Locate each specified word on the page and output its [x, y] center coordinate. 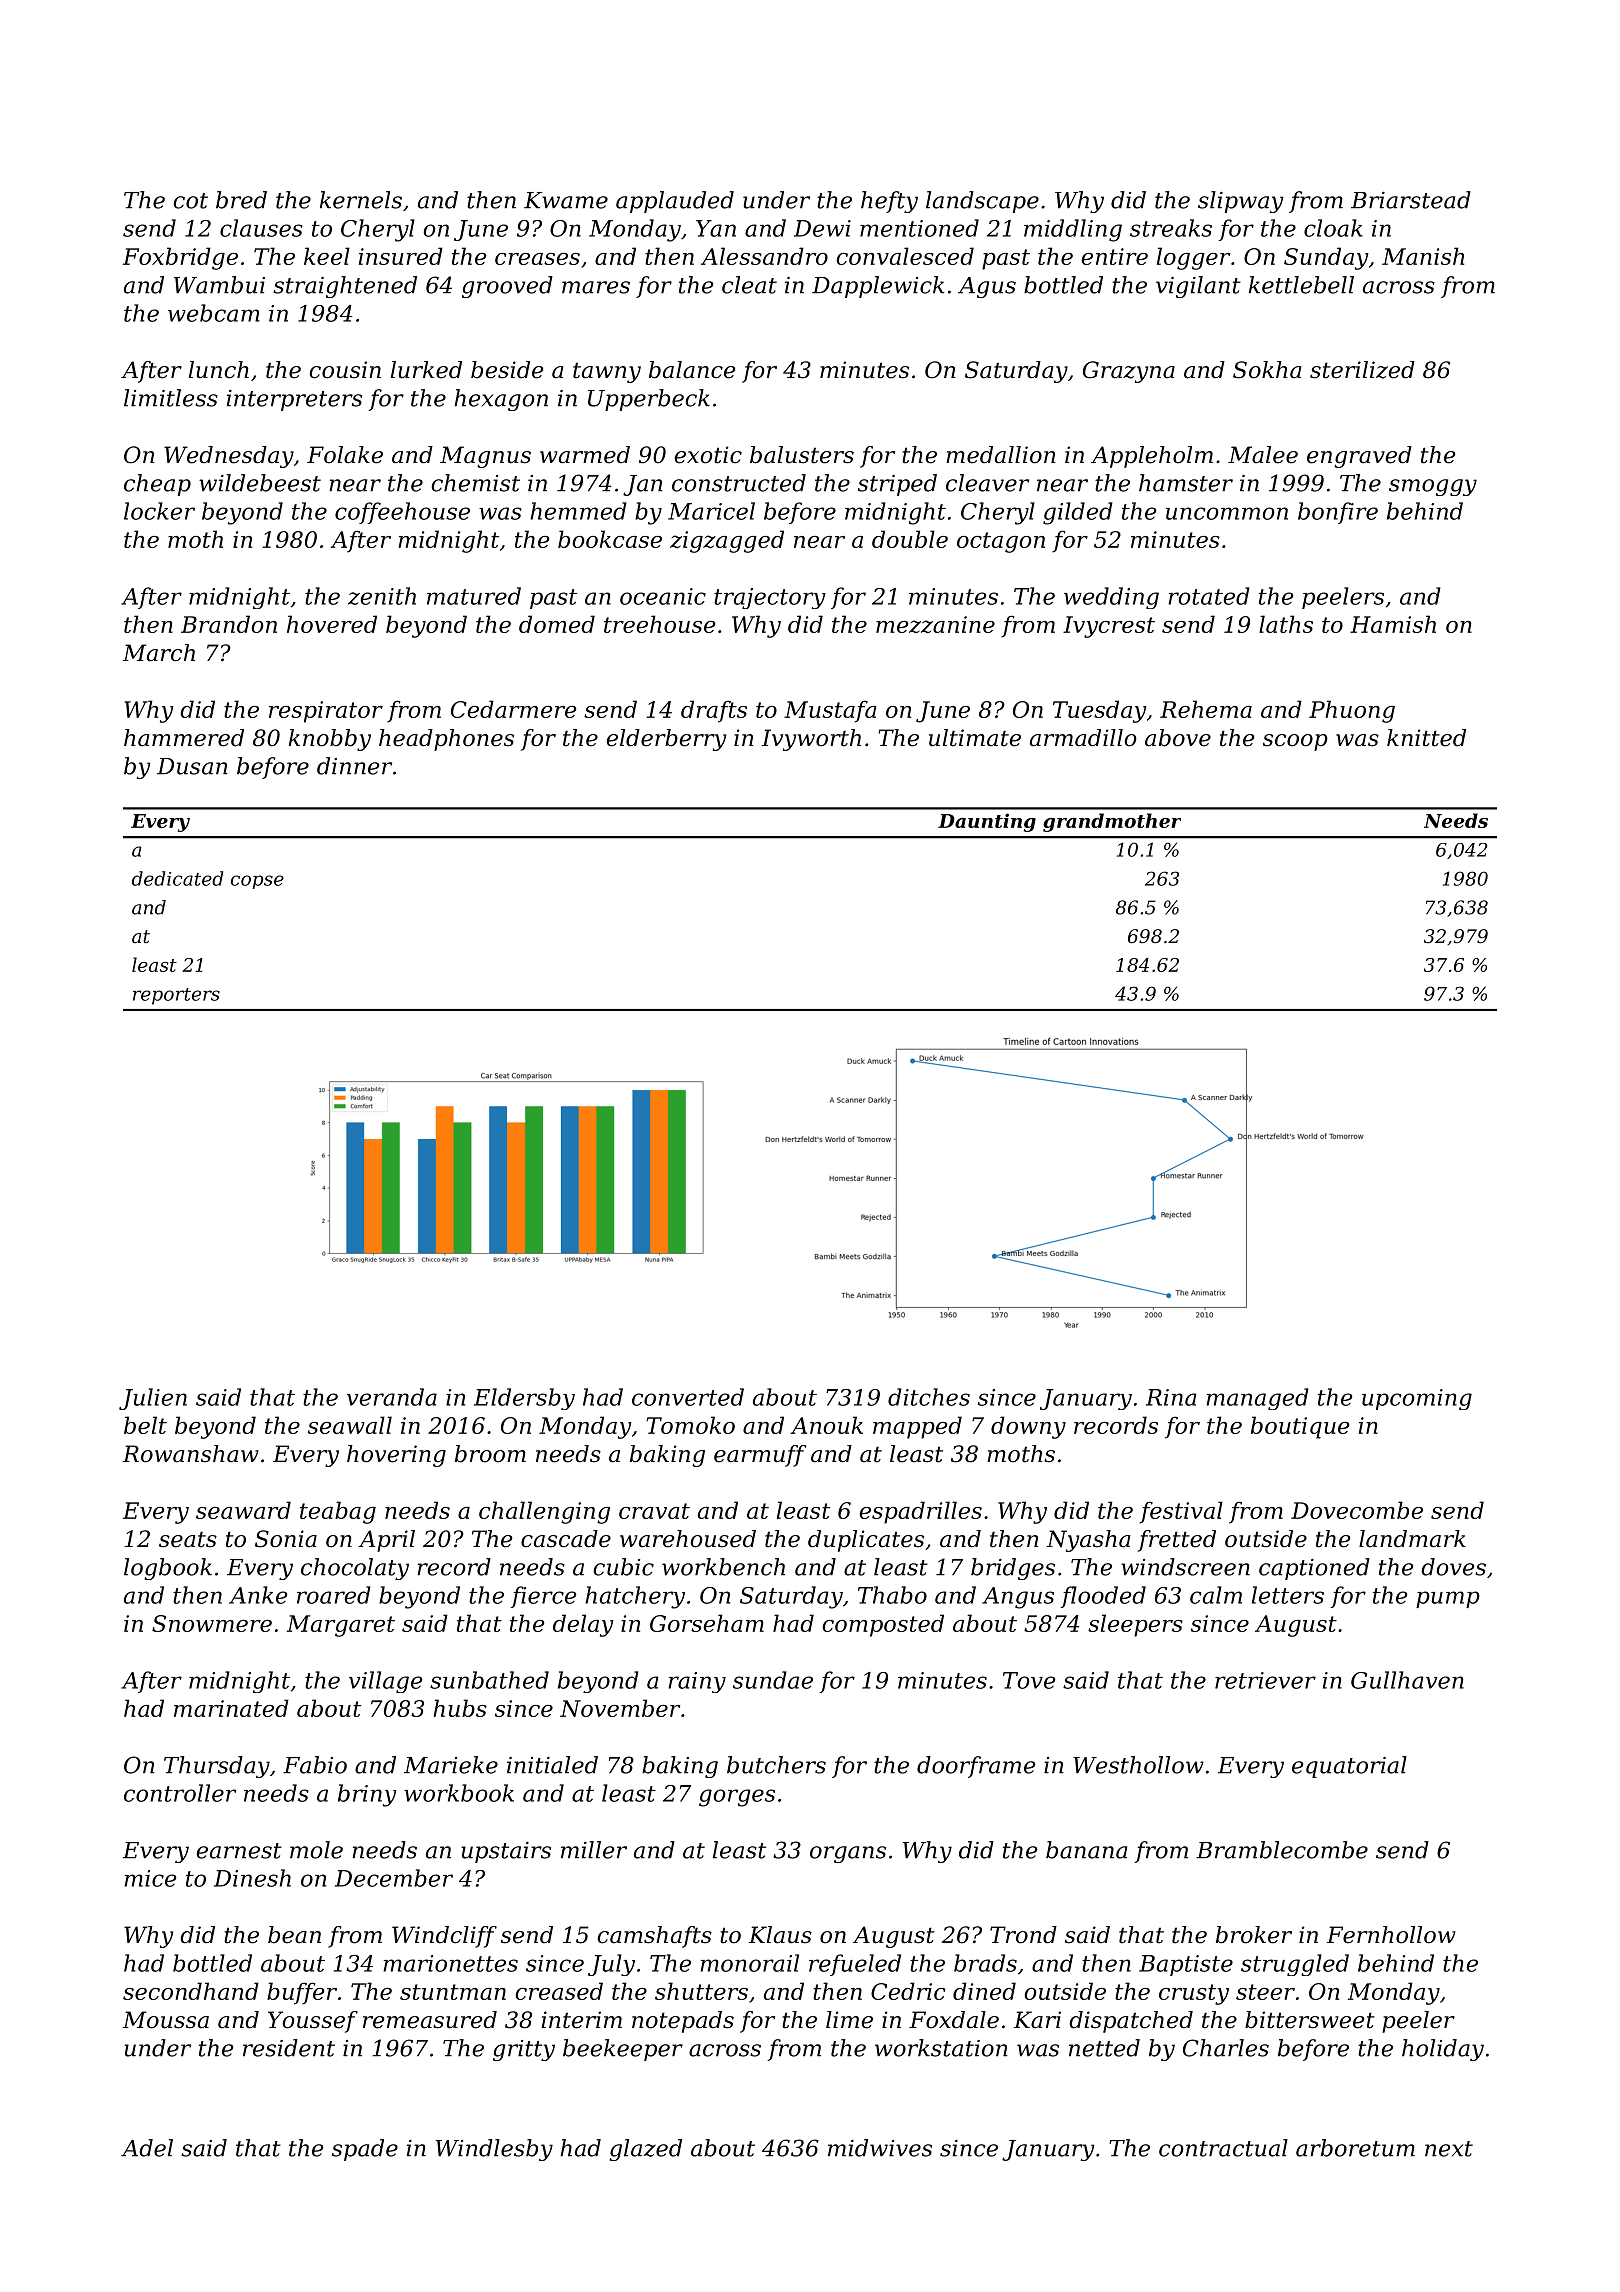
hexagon [501, 400]
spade [365, 2150]
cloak [1333, 228]
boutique [1300, 1427]
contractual [1223, 2148]
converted [688, 1397]
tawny [607, 372]
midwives [880, 2148]
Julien [153, 1399]
